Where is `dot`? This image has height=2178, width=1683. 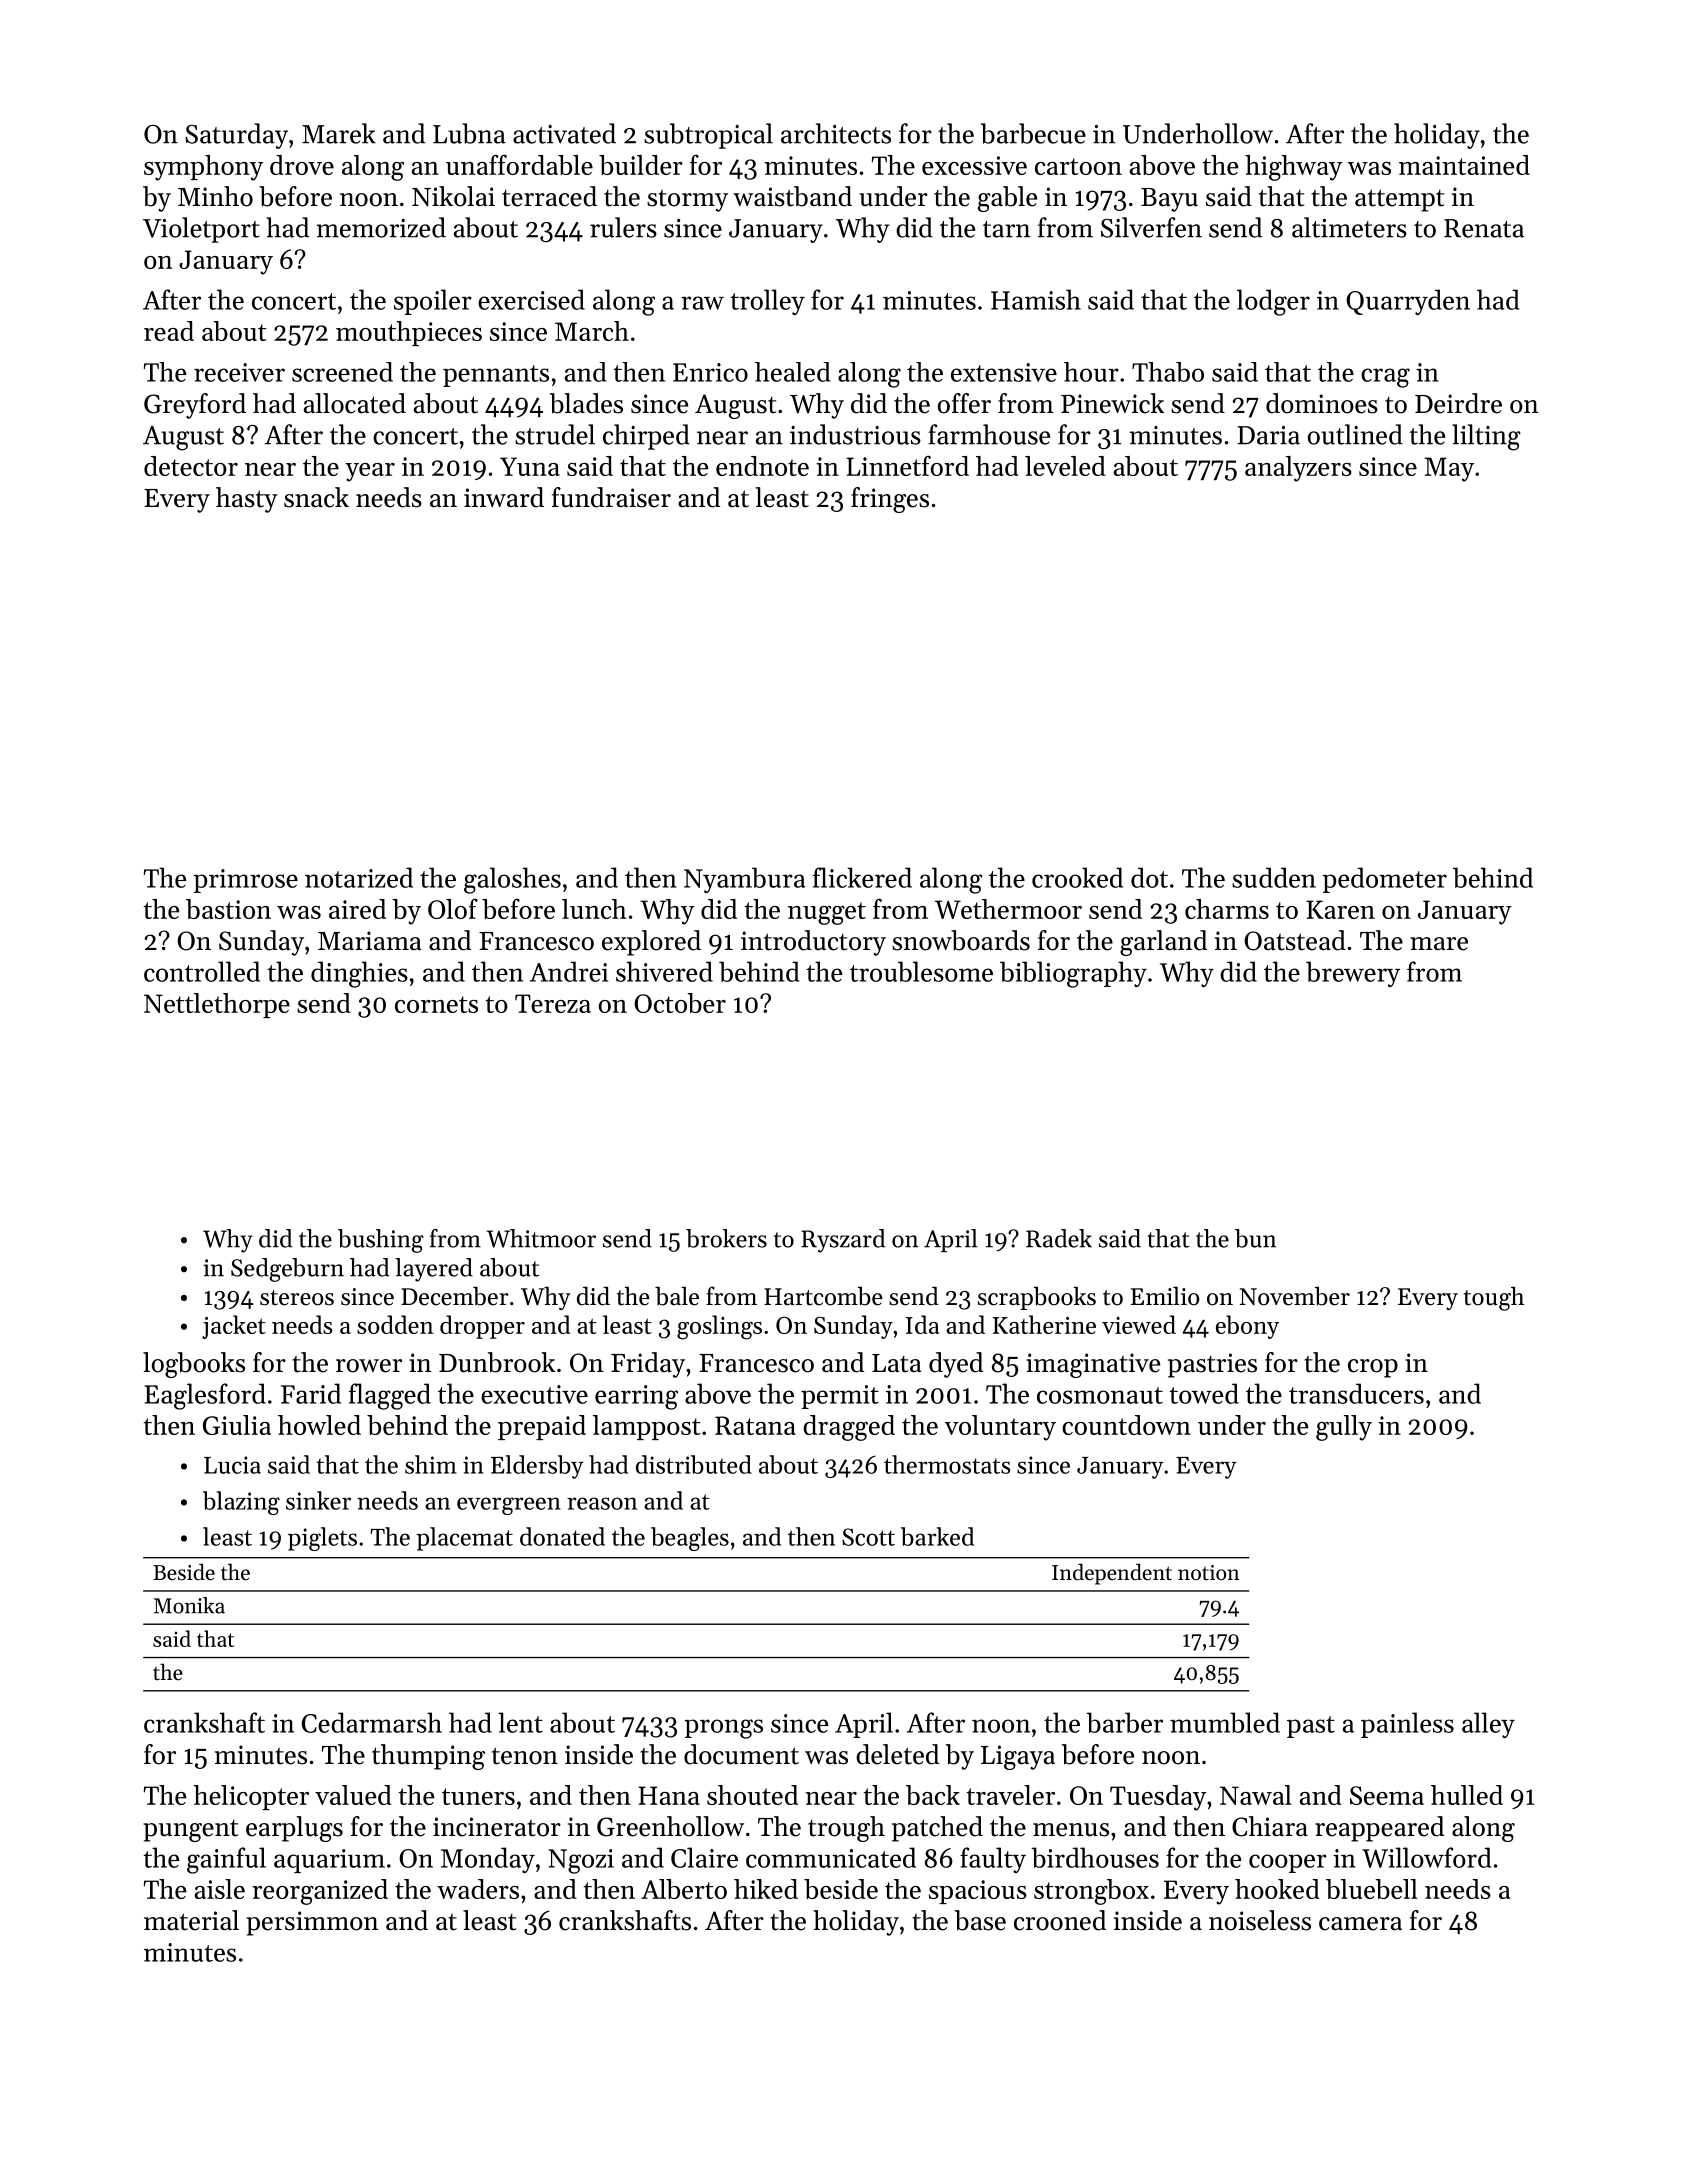
dot is located at coordinates (1149, 877).
